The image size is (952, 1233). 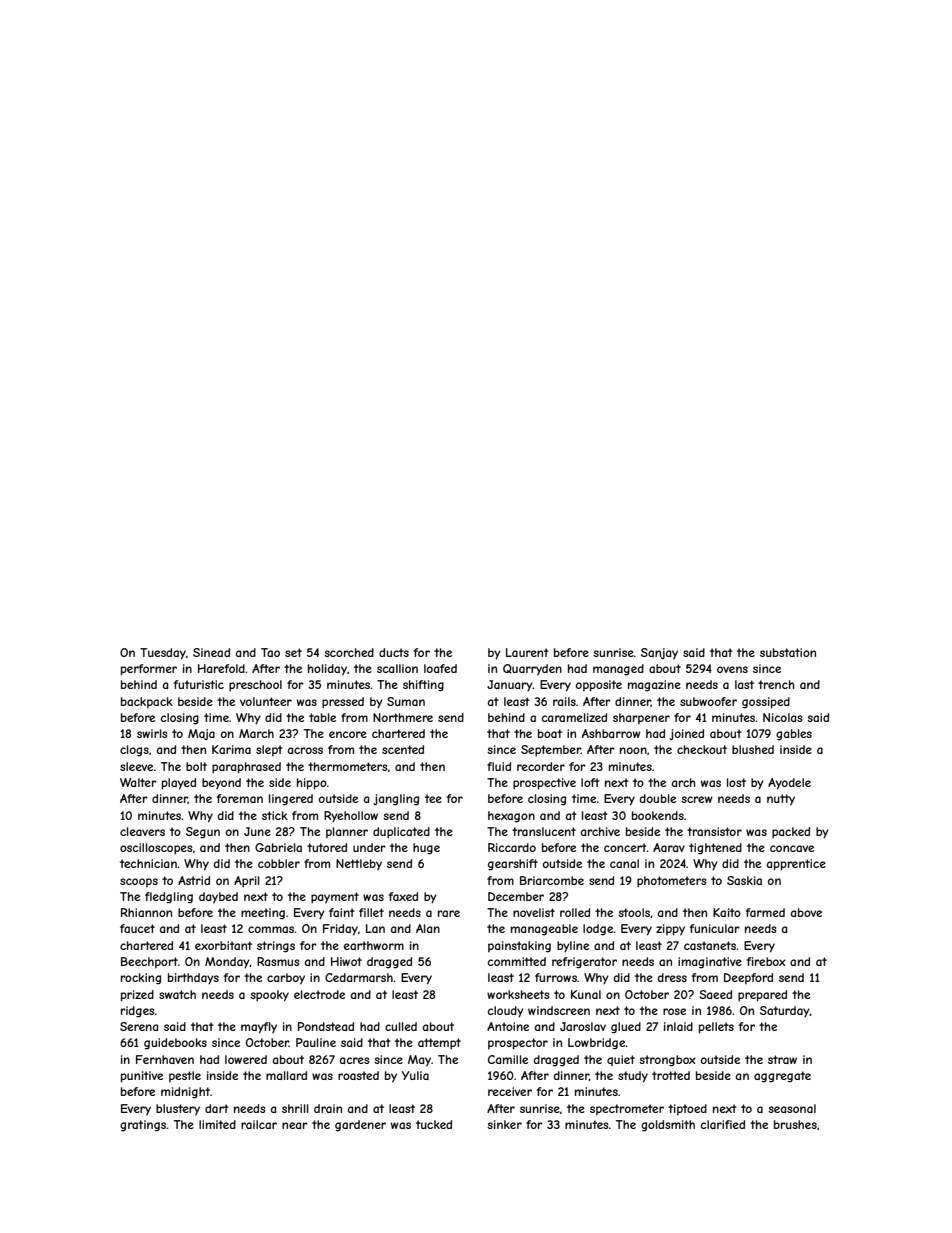 What do you see at coordinates (788, 652) in the document?
I see `substation` at bounding box center [788, 652].
